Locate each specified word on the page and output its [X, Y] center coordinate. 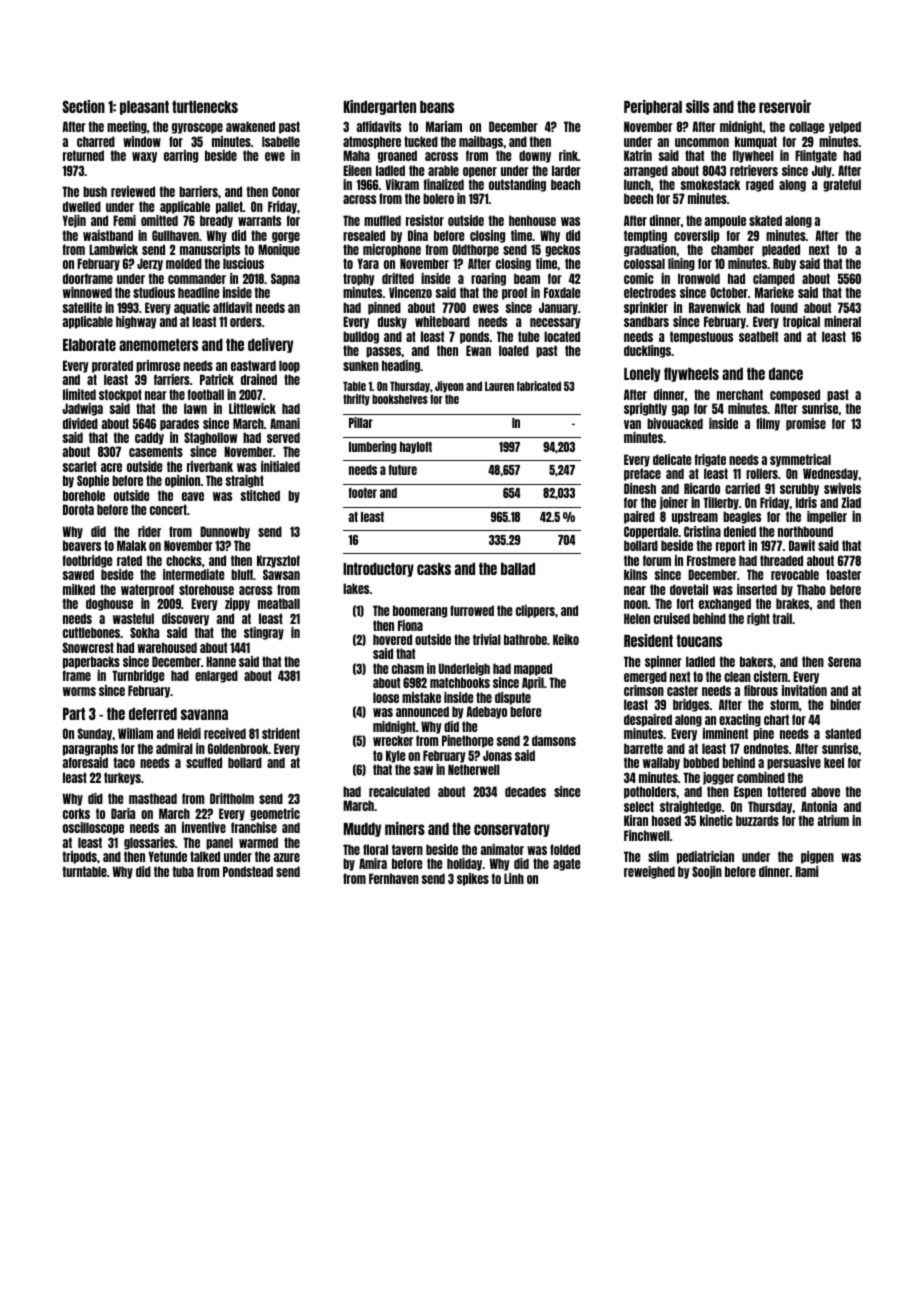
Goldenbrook [238, 748]
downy [535, 156]
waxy [144, 157]
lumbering [373, 447]
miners [405, 828]
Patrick [217, 379]
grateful [842, 185]
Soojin [707, 872]
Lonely [642, 375]
